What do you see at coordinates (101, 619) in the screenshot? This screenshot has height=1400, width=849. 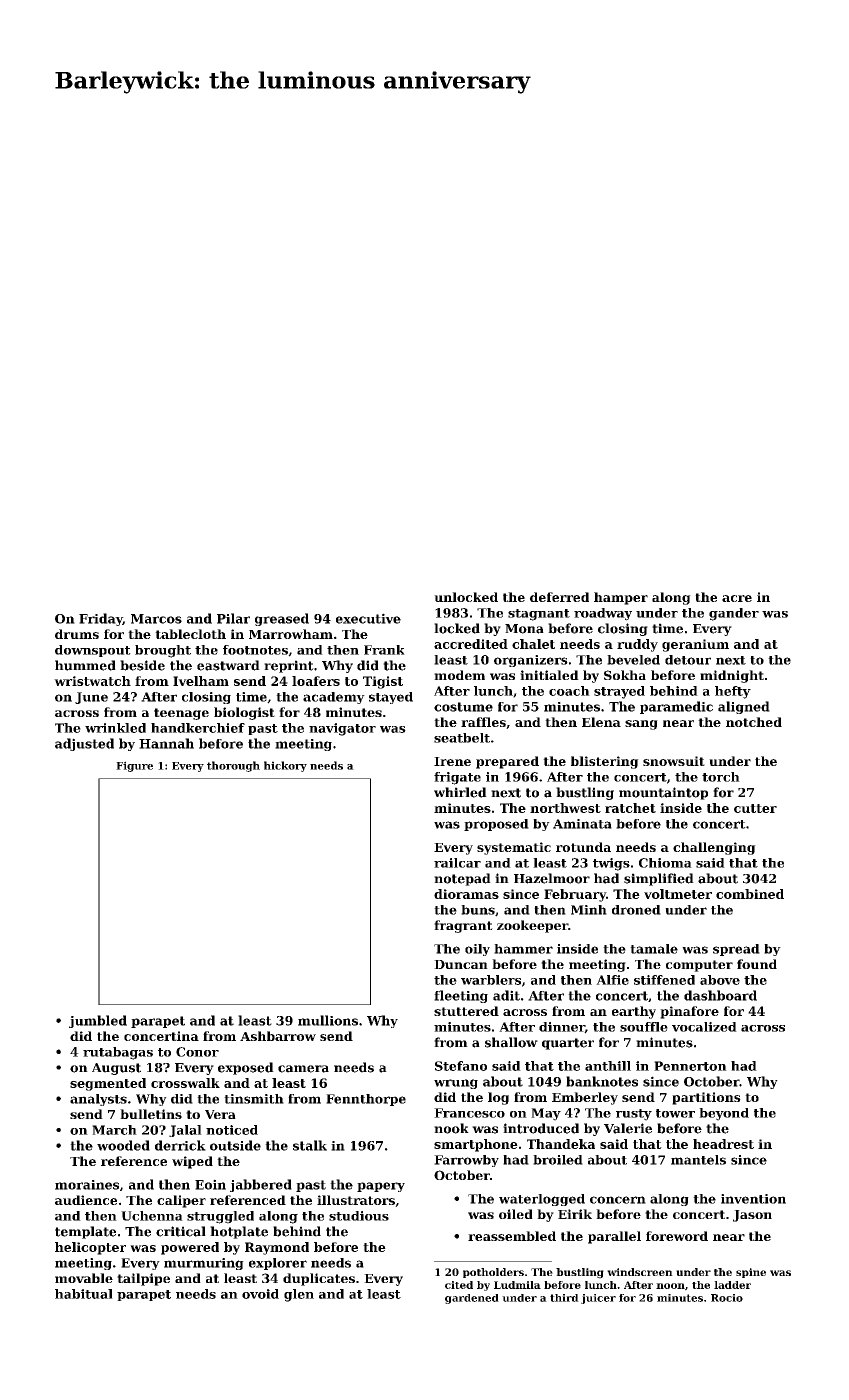 I see `Friday` at bounding box center [101, 619].
